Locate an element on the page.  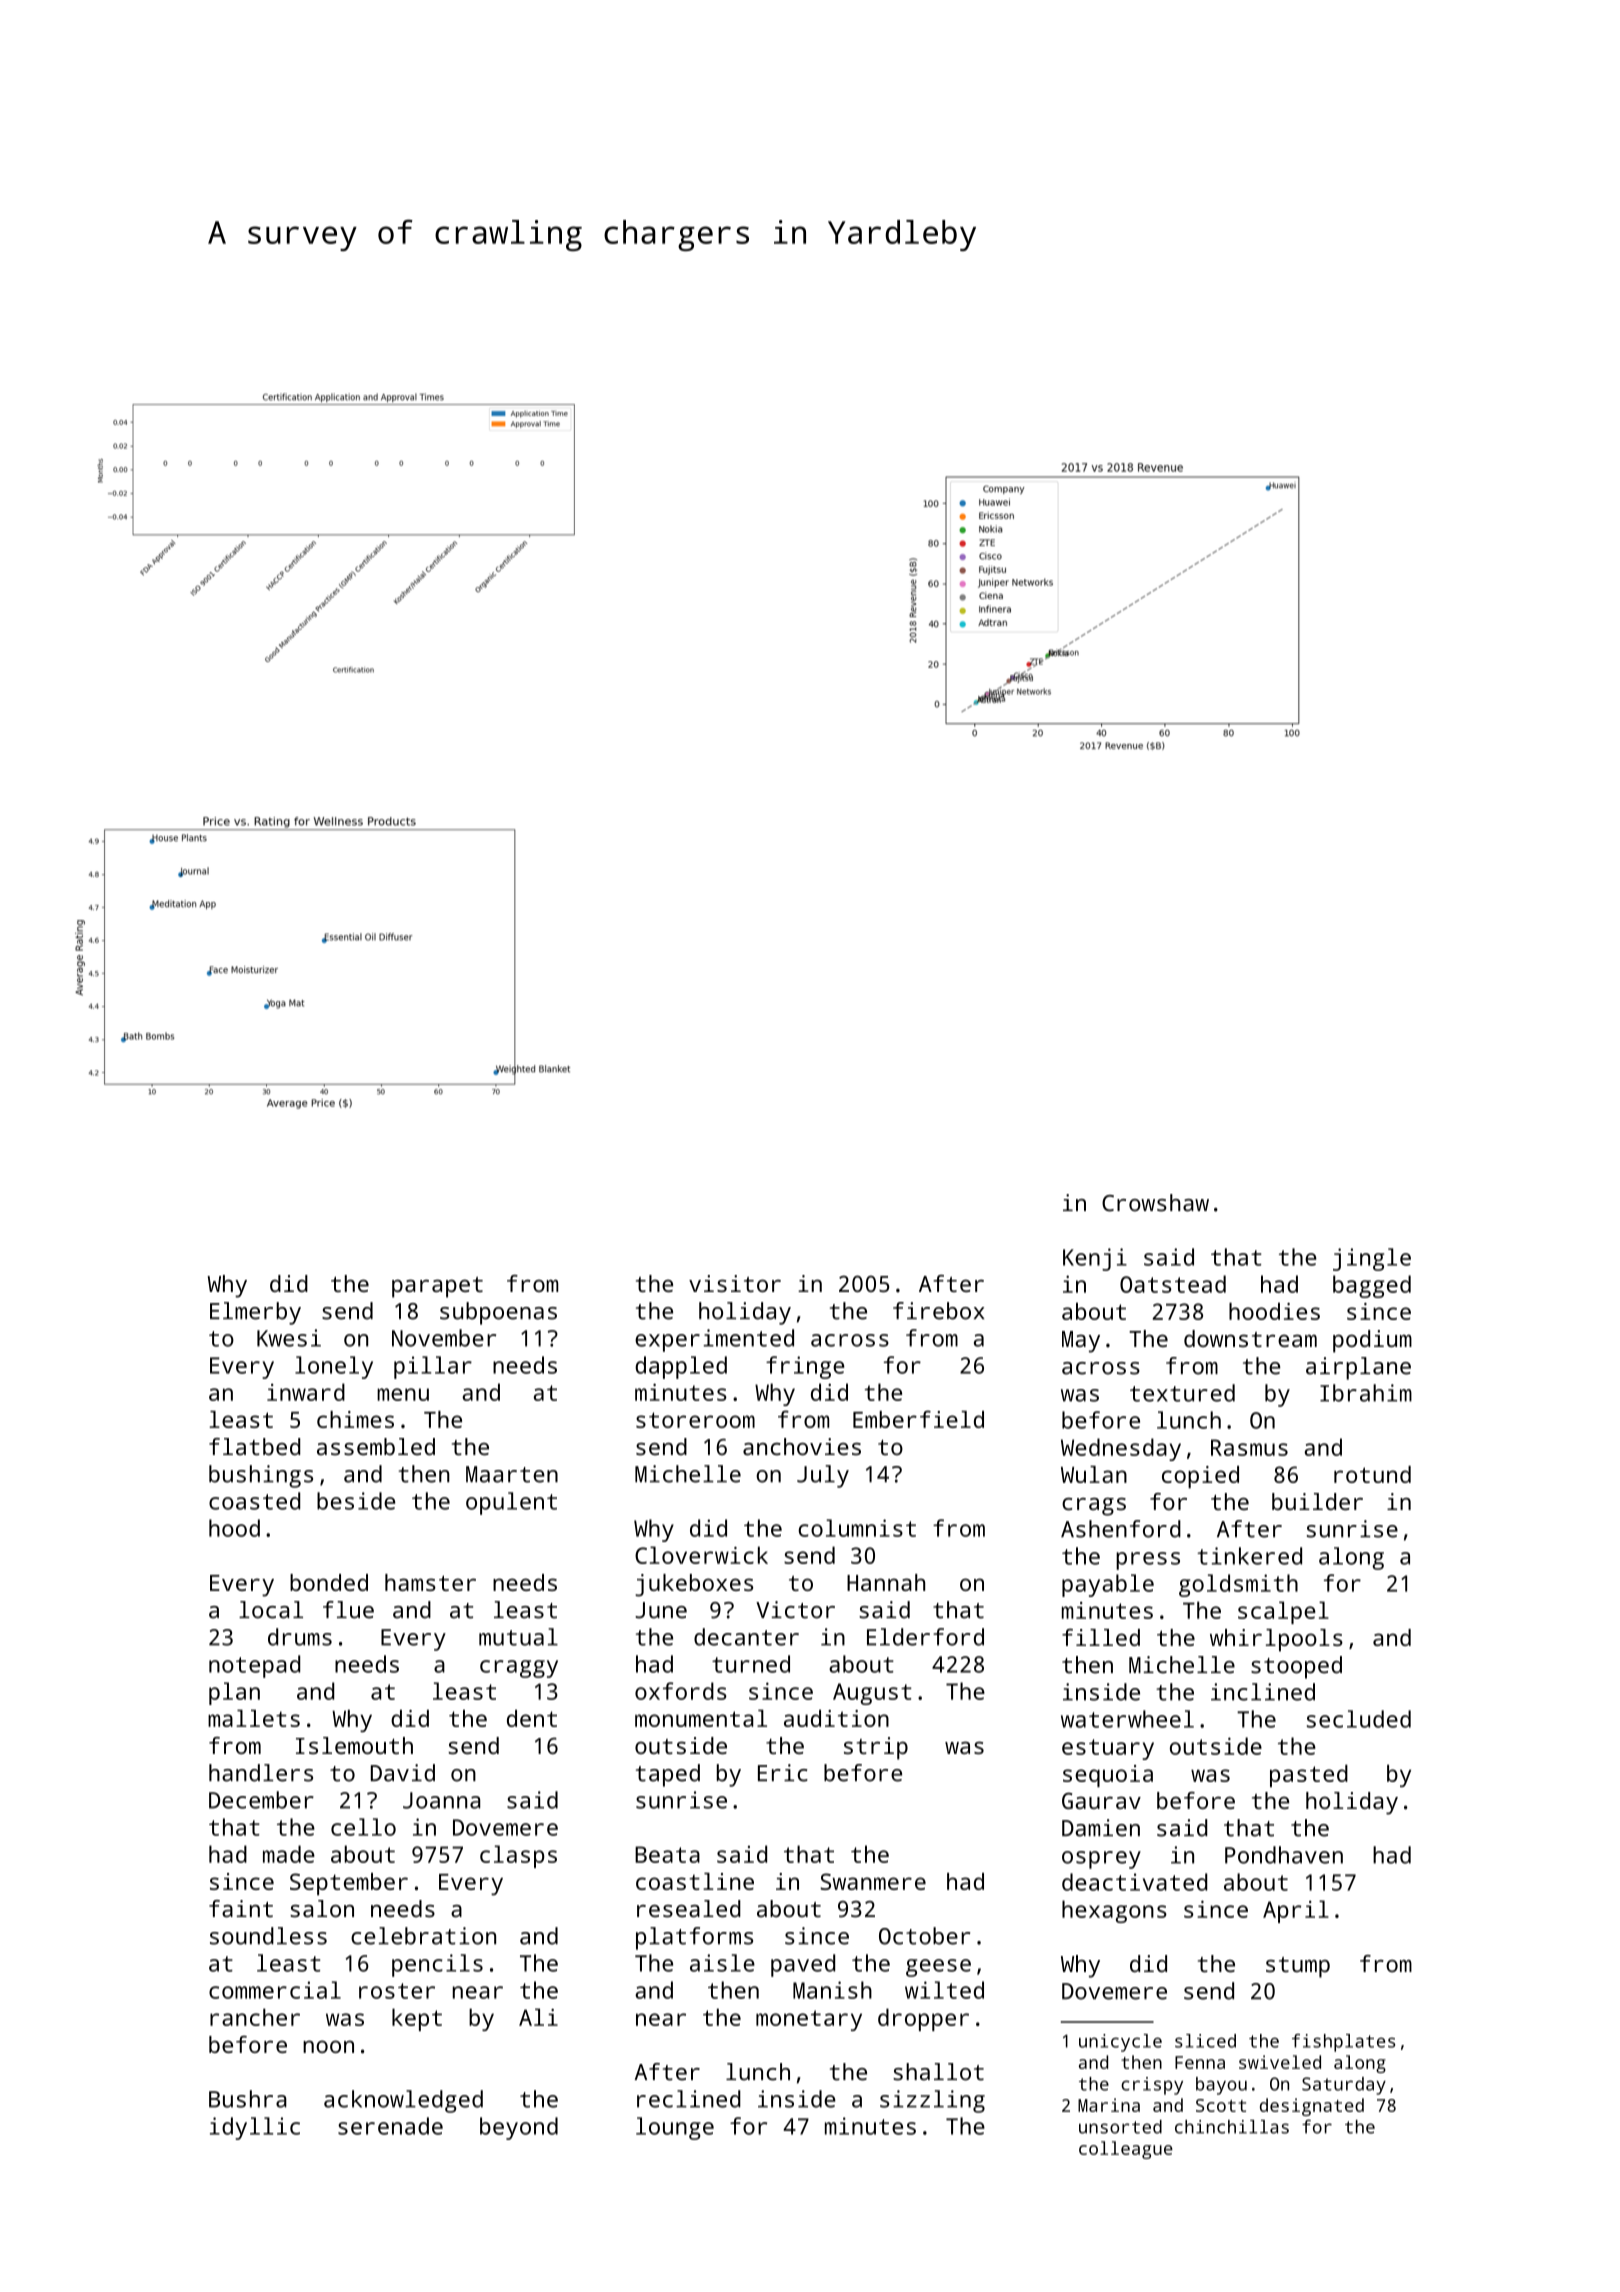
idyllic is located at coordinates (255, 2128).
